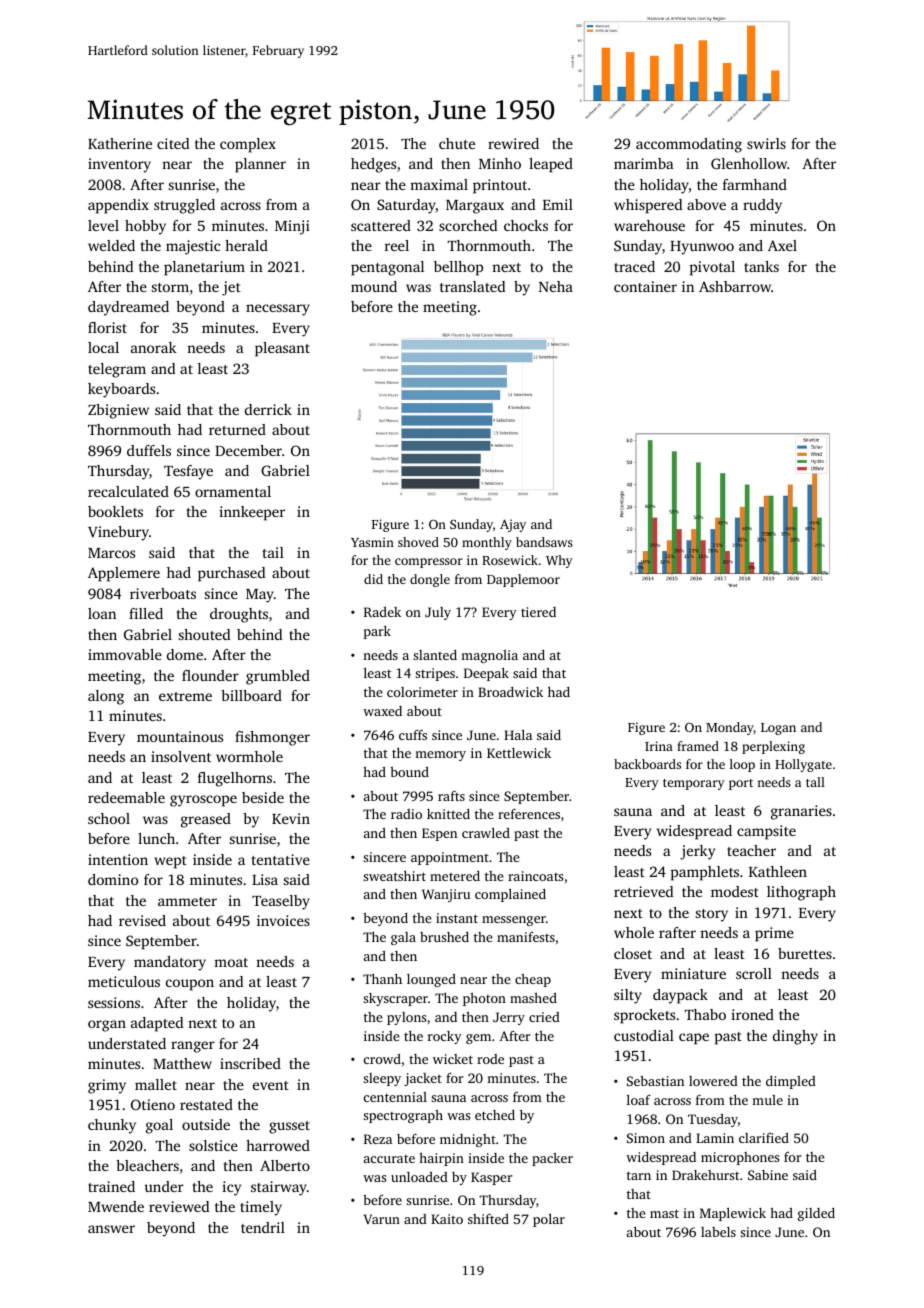 The image size is (924, 1308). Describe the element at coordinates (694, 784) in the image. I see `temporary` at that location.
